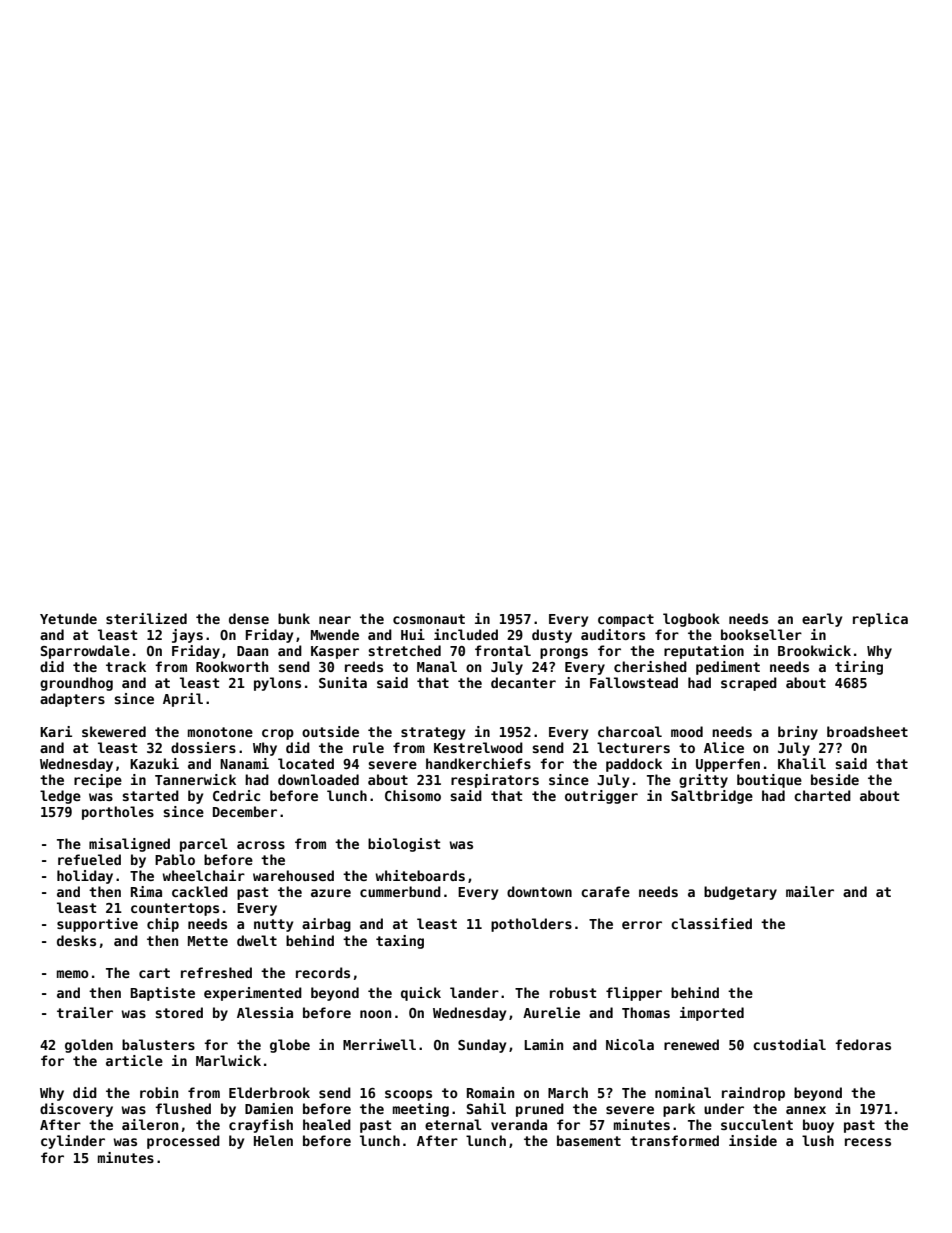 This screenshot has height=1233, width=952. What do you see at coordinates (740, 893) in the screenshot?
I see `budgetary` at bounding box center [740, 893].
